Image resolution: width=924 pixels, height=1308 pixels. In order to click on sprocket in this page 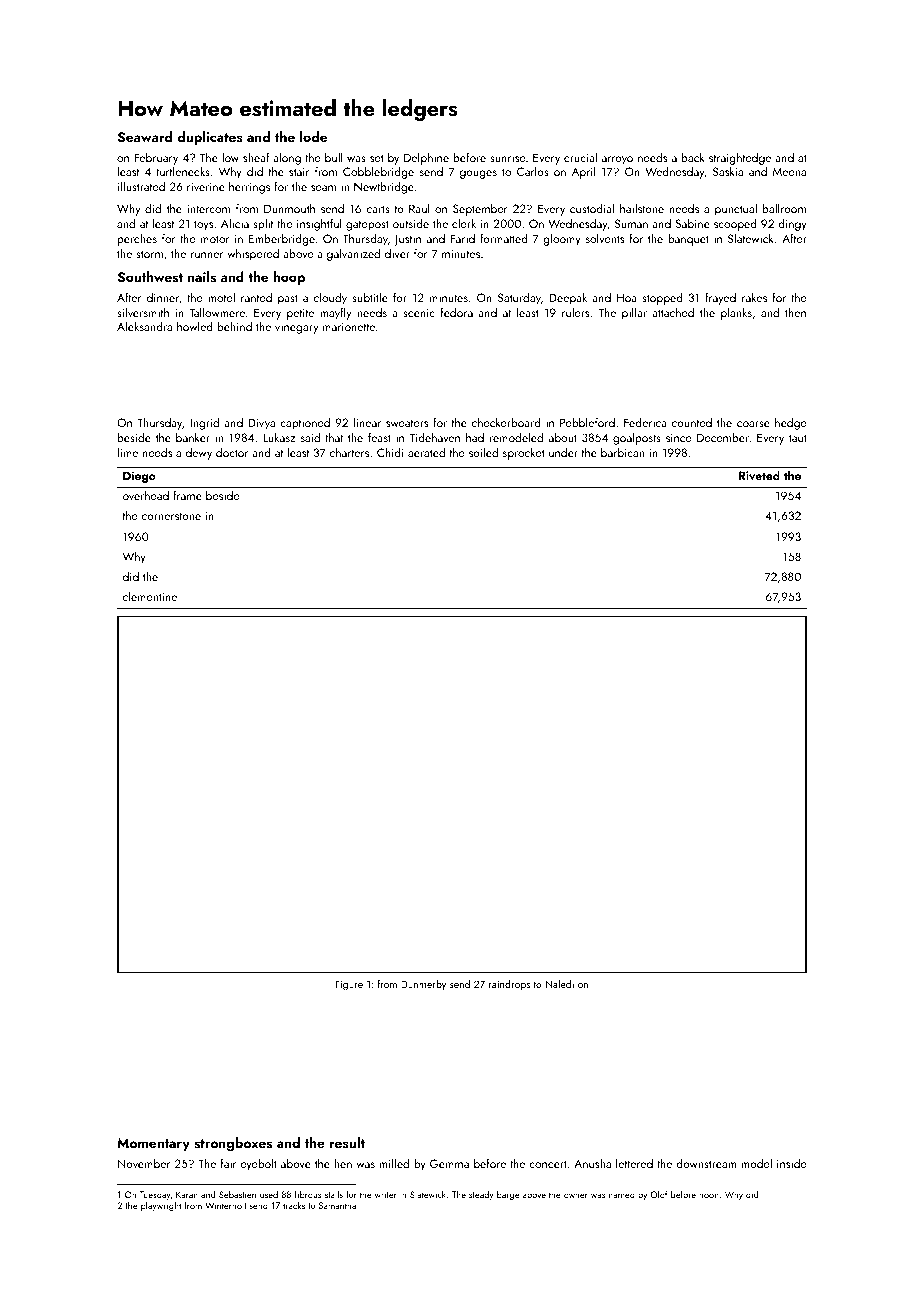, I will do `click(524, 453)`.
